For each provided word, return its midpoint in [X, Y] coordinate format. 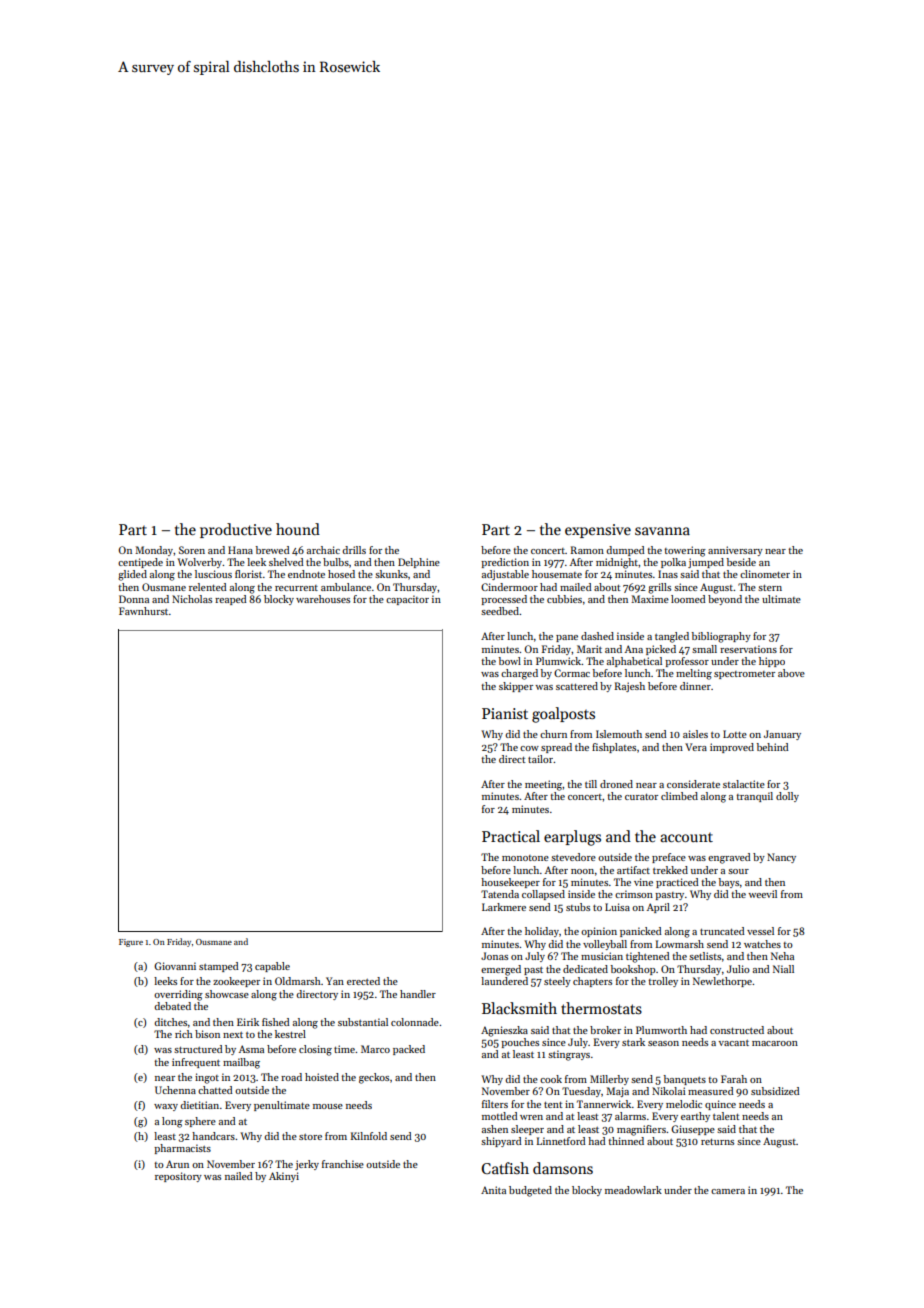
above [791, 673]
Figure [131, 943]
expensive [598, 531]
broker [605, 1030]
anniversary [735, 551]
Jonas [494, 956]
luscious [213, 574]
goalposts [563, 715]
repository [178, 1177]
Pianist [505, 713]
